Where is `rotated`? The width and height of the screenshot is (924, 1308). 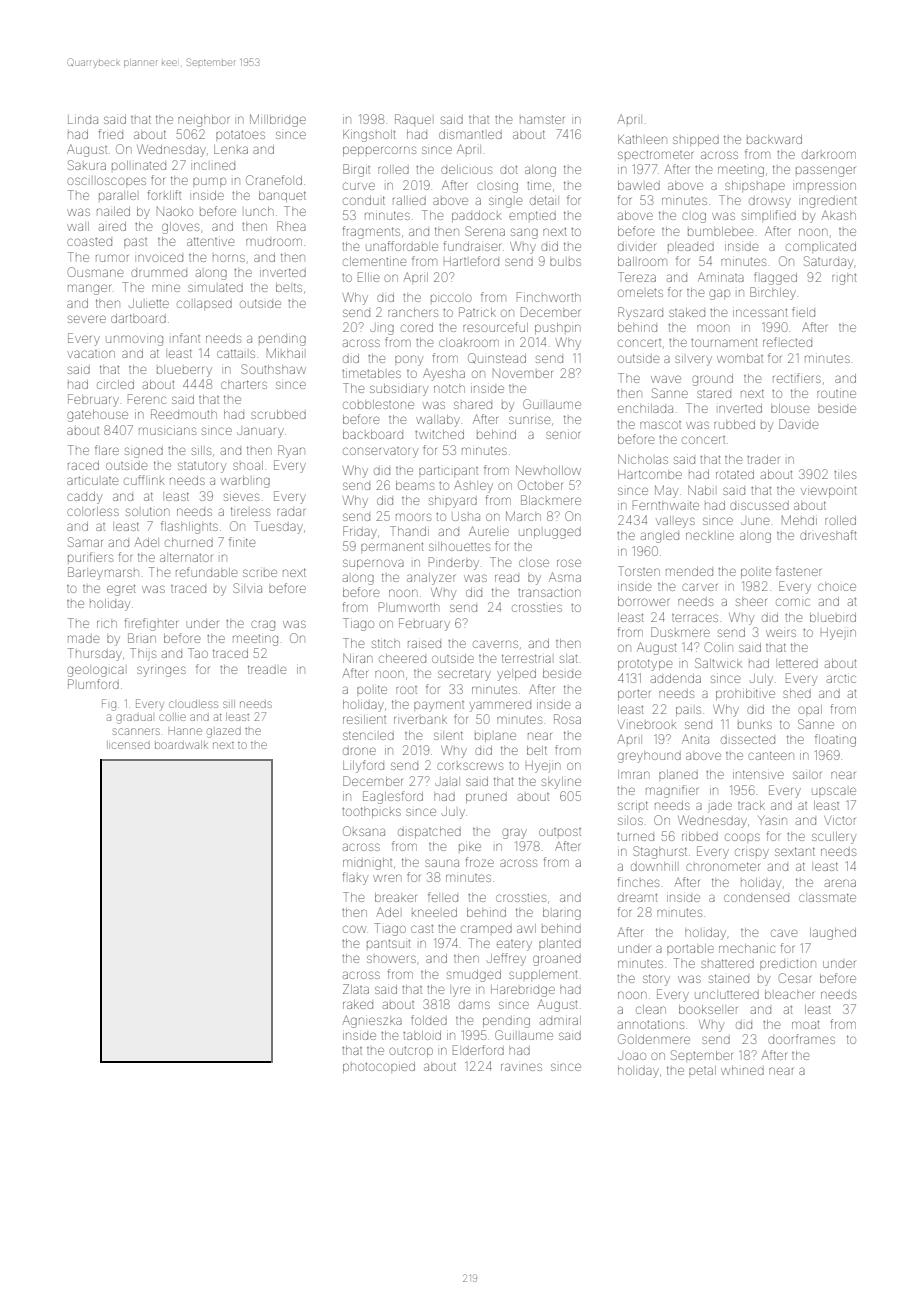
rotated is located at coordinates (735, 474).
